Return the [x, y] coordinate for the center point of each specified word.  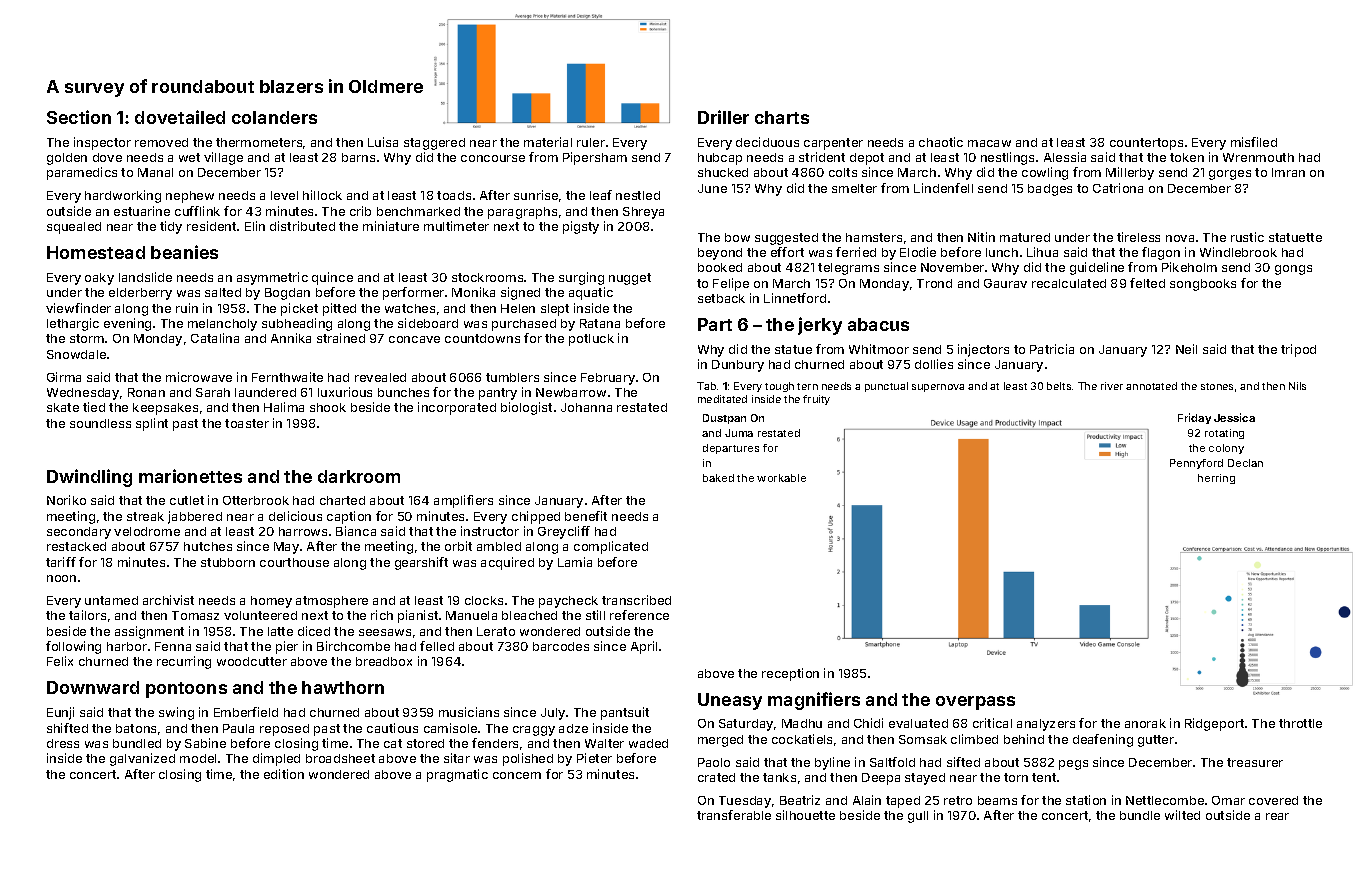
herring [1216, 479]
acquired [507, 563]
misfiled [1254, 142]
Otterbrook [256, 500]
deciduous [767, 142]
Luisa [383, 142]
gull [918, 817]
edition [284, 774]
